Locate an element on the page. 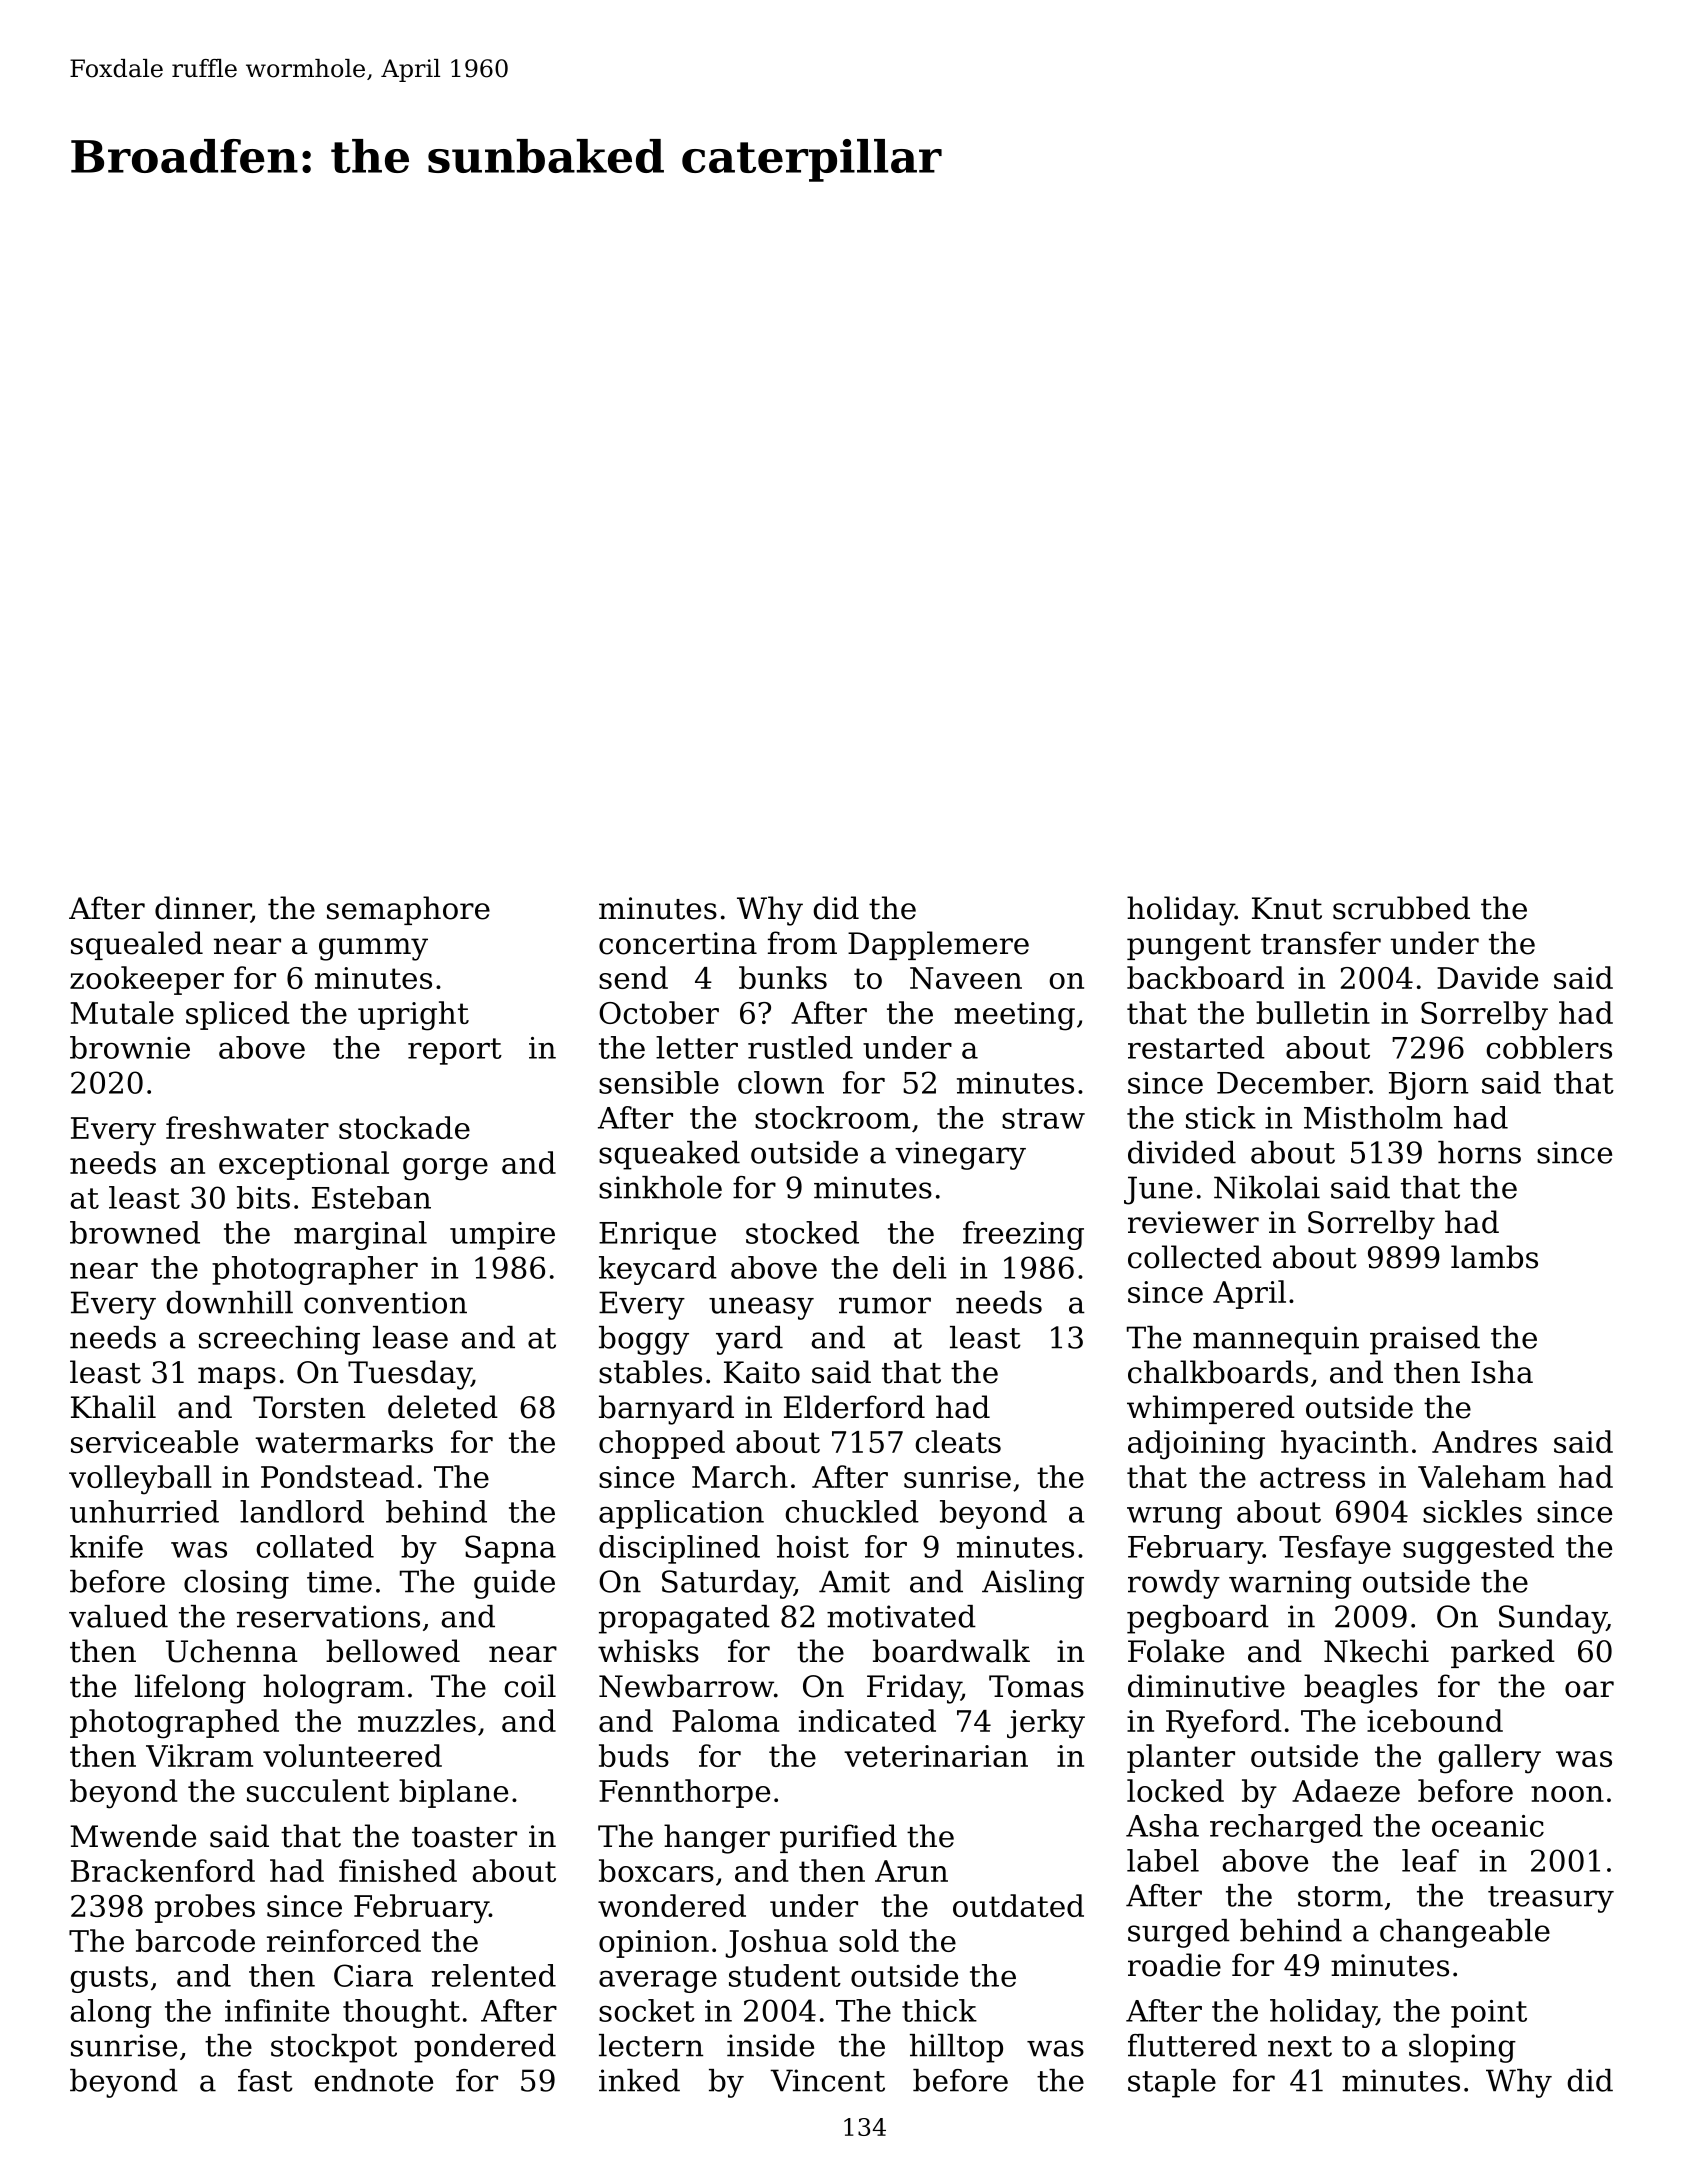 The image size is (1683, 2178). parked is located at coordinates (1503, 1653).
